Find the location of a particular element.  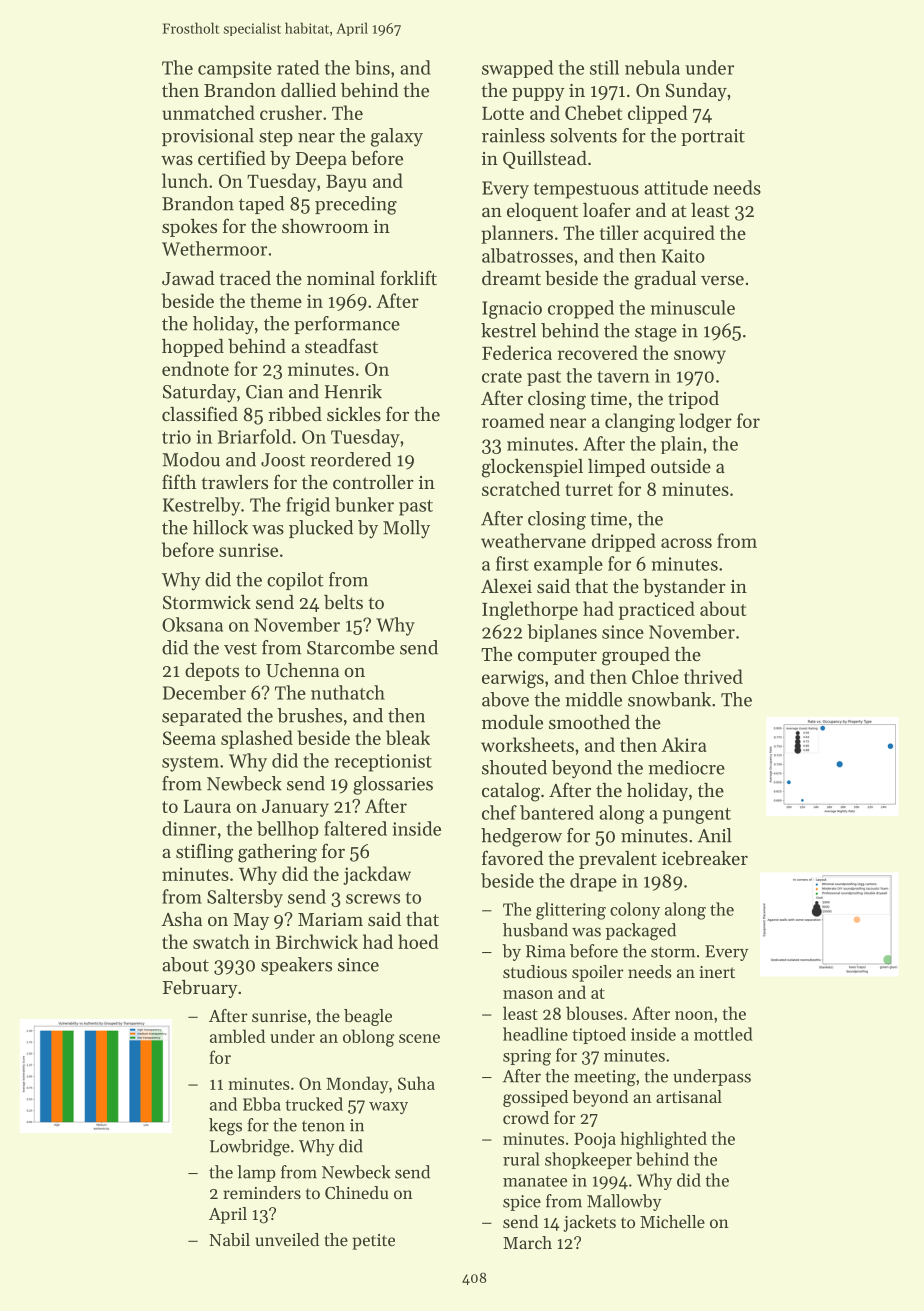

attitude is located at coordinates (676, 187).
